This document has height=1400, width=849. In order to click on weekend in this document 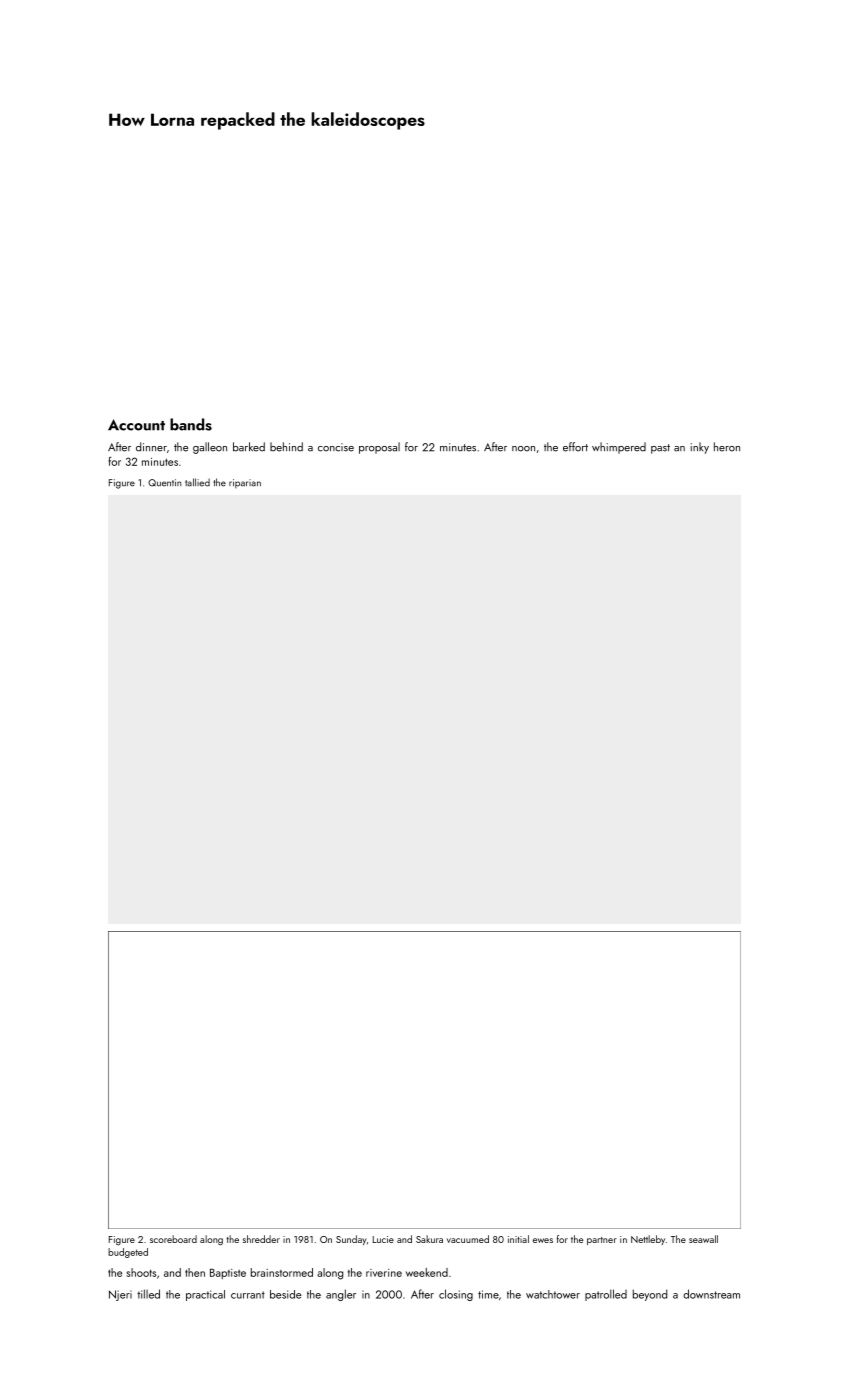, I will do `click(427, 1272)`.
